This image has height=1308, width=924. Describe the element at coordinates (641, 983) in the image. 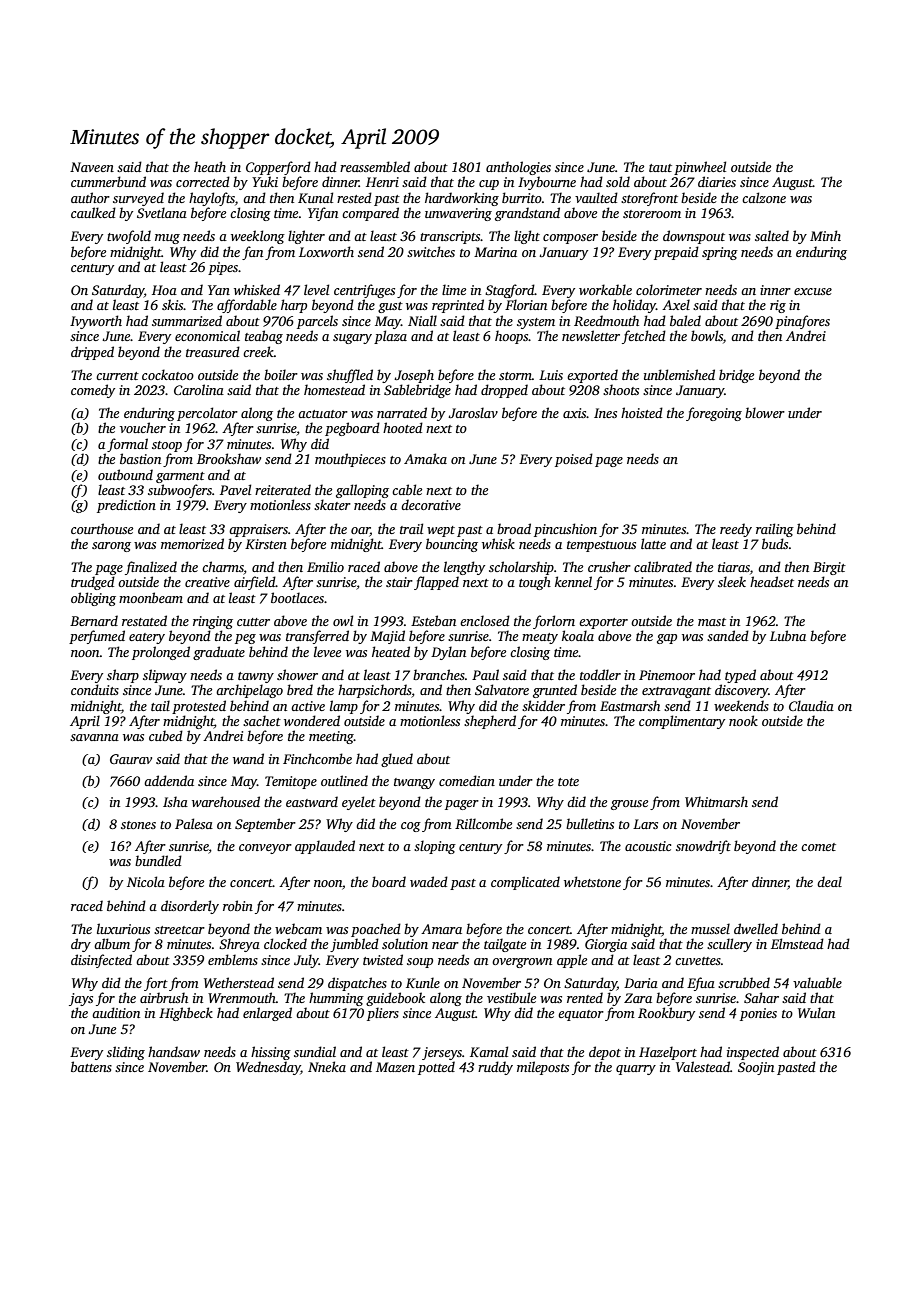

I see `Daria` at that location.
